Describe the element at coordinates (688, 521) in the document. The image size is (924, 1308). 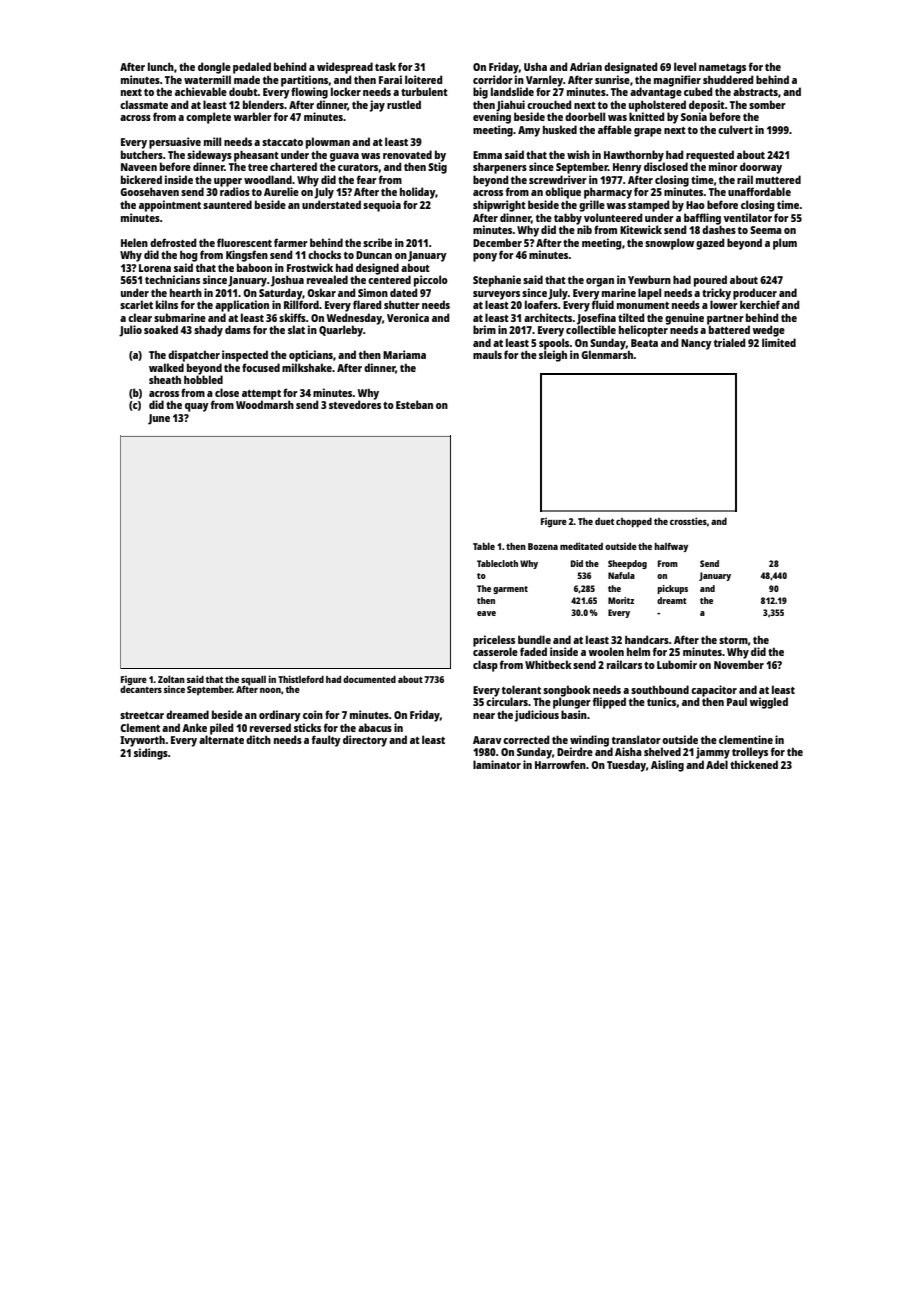
I see `crossties` at that location.
